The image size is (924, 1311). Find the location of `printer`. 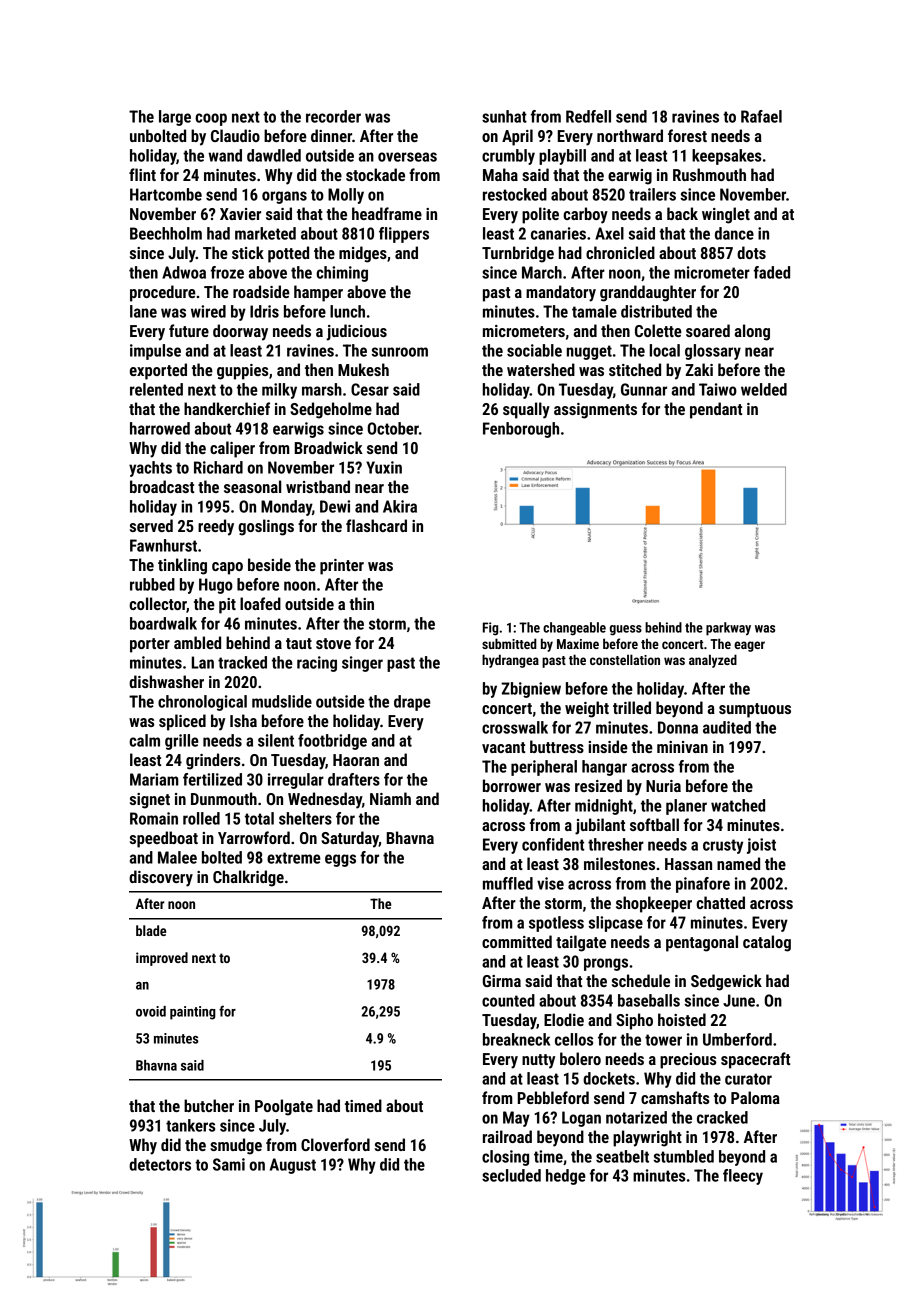

printer is located at coordinates (342, 567).
